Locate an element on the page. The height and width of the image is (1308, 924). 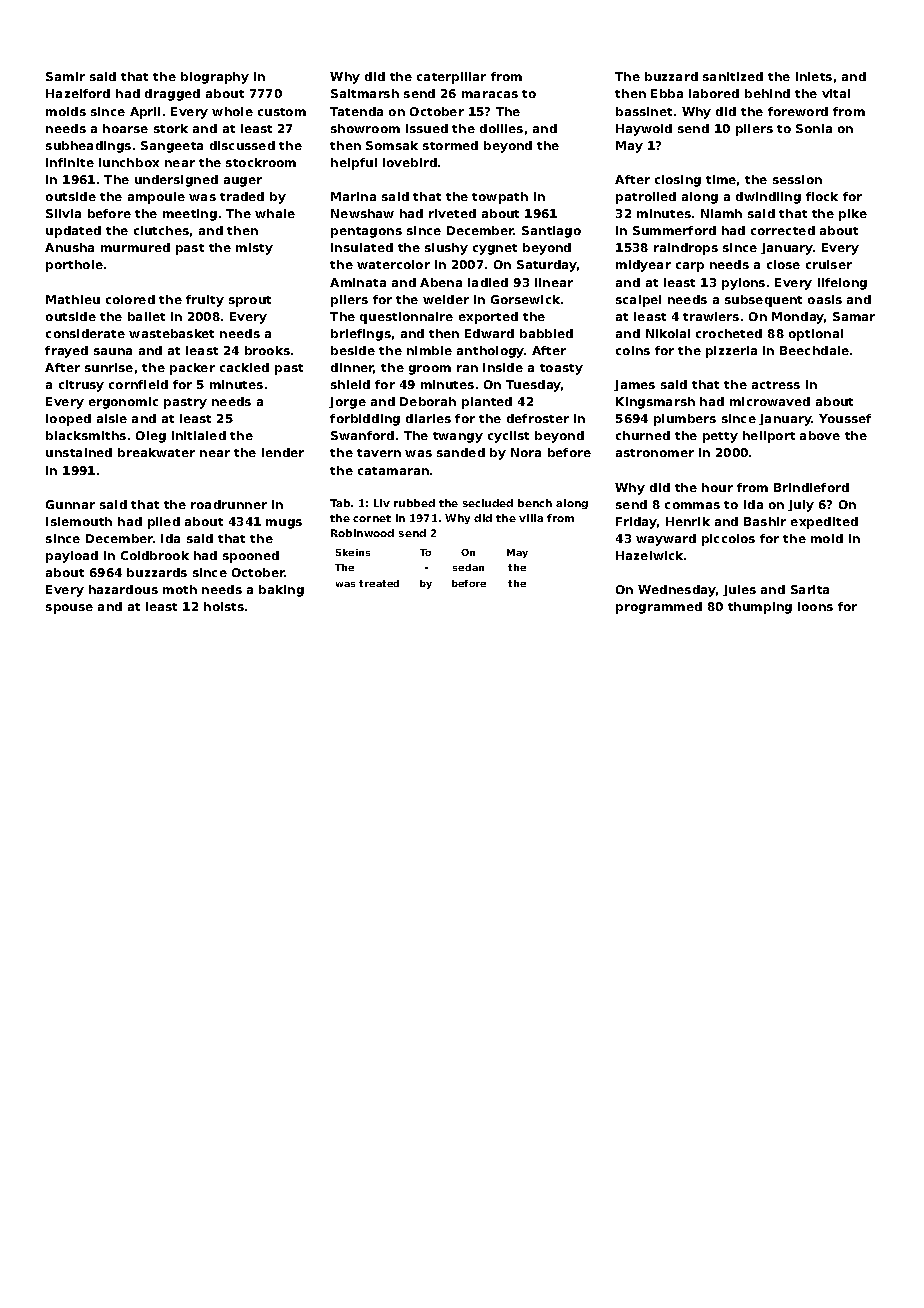
Haywold is located at coordinates (644, 130).
